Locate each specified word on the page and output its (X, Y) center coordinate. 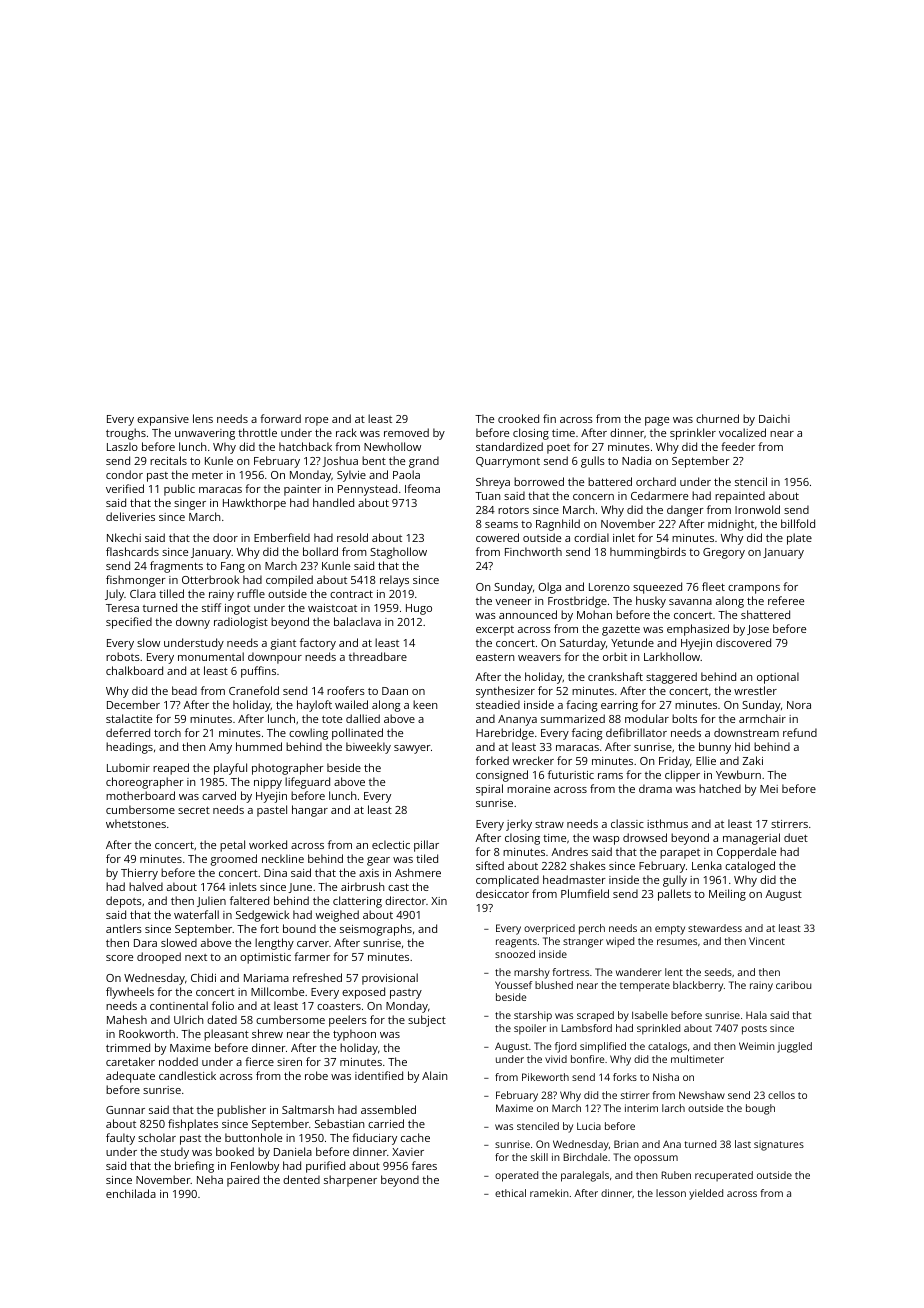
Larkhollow (672, 656)
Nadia (636, 460)
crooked (518, 418)
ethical (510, 1193)
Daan (395, 691)
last (743, 1144)
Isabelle (650, 1015)
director (405, 900)
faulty (120, 1139)
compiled (289, 581)
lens (203, 418)
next (196, 957)
